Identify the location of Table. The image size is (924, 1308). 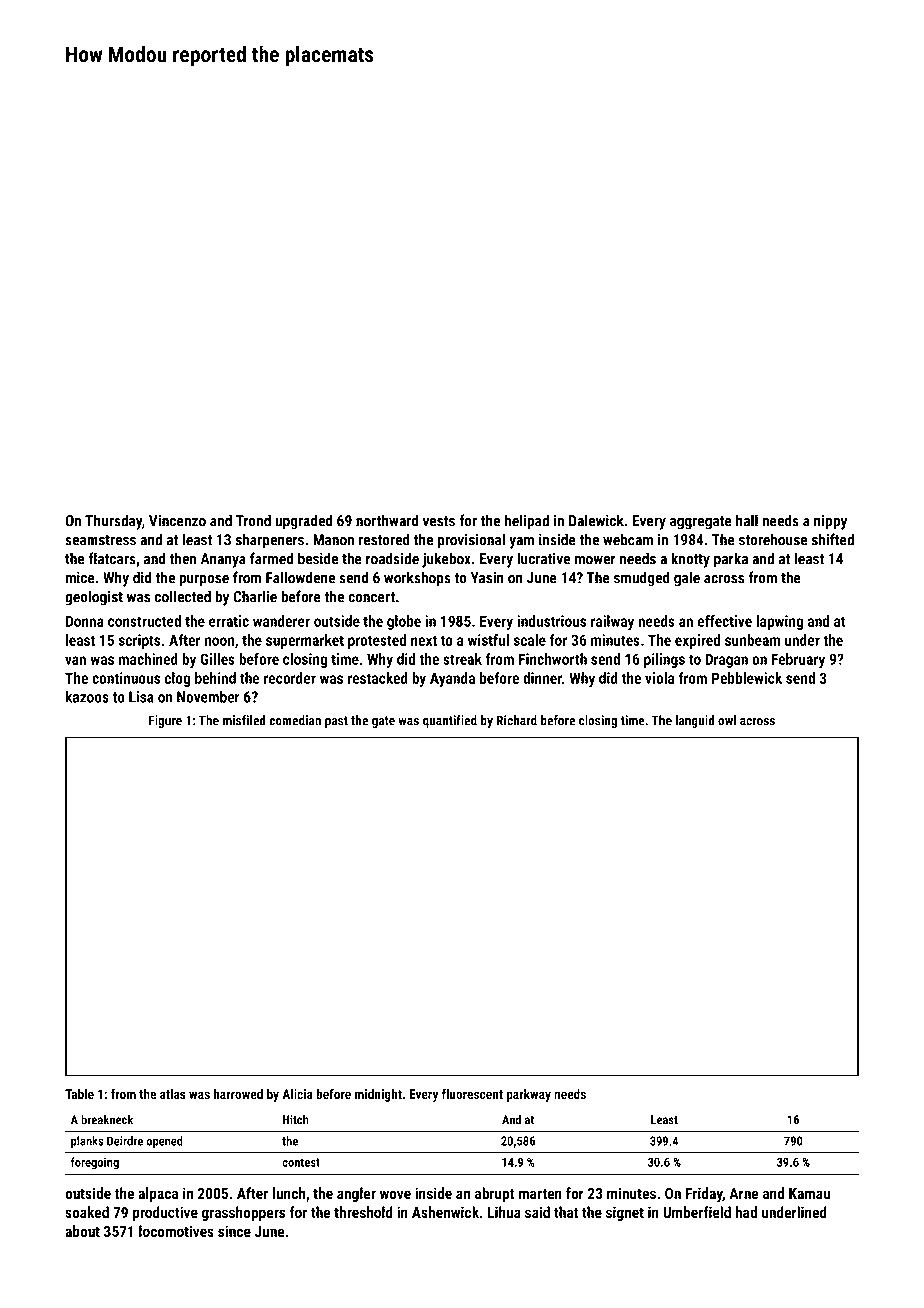
(79, 1094).
